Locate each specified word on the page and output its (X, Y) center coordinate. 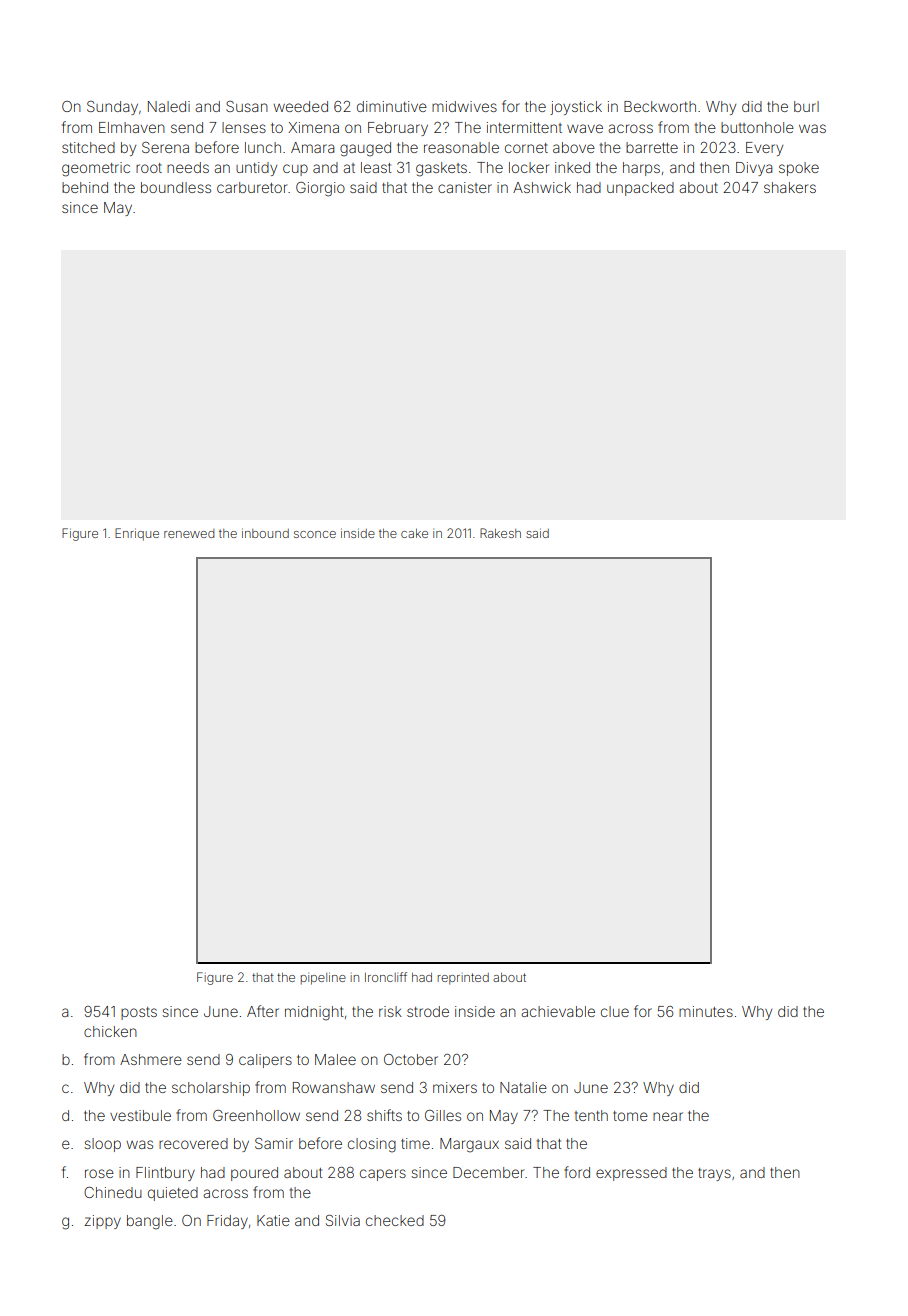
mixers (455, 1087)
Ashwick (542, 187)
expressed (631, 1174)
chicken (110, 1031)
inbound (265, 533)
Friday (227, 1222)
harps (641, 169)
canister (465, 187)
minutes (706, 1011)
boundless (176, 187)
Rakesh (500, 533)
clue (615, 1011)
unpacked (640, 189)
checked (395, 1220)
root (149, 168)
